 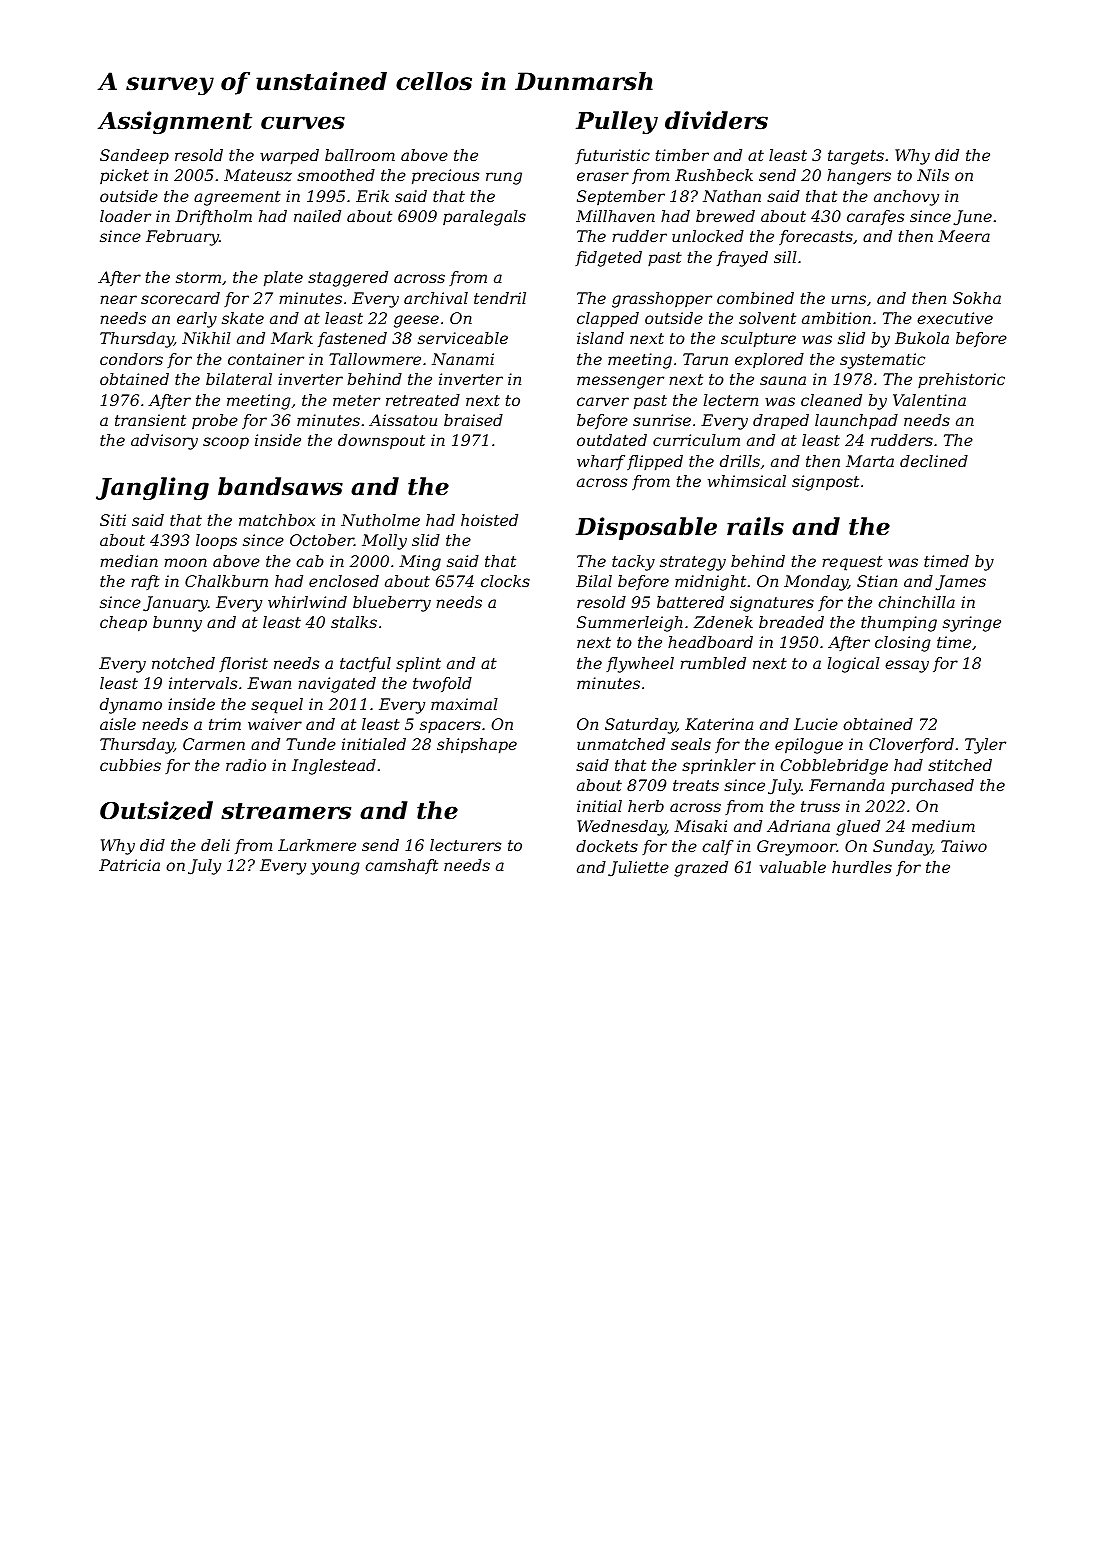 What do you see at coordinates (934, 461) in the screenshot?
I see `declined` at bounding box center [934, 461].
